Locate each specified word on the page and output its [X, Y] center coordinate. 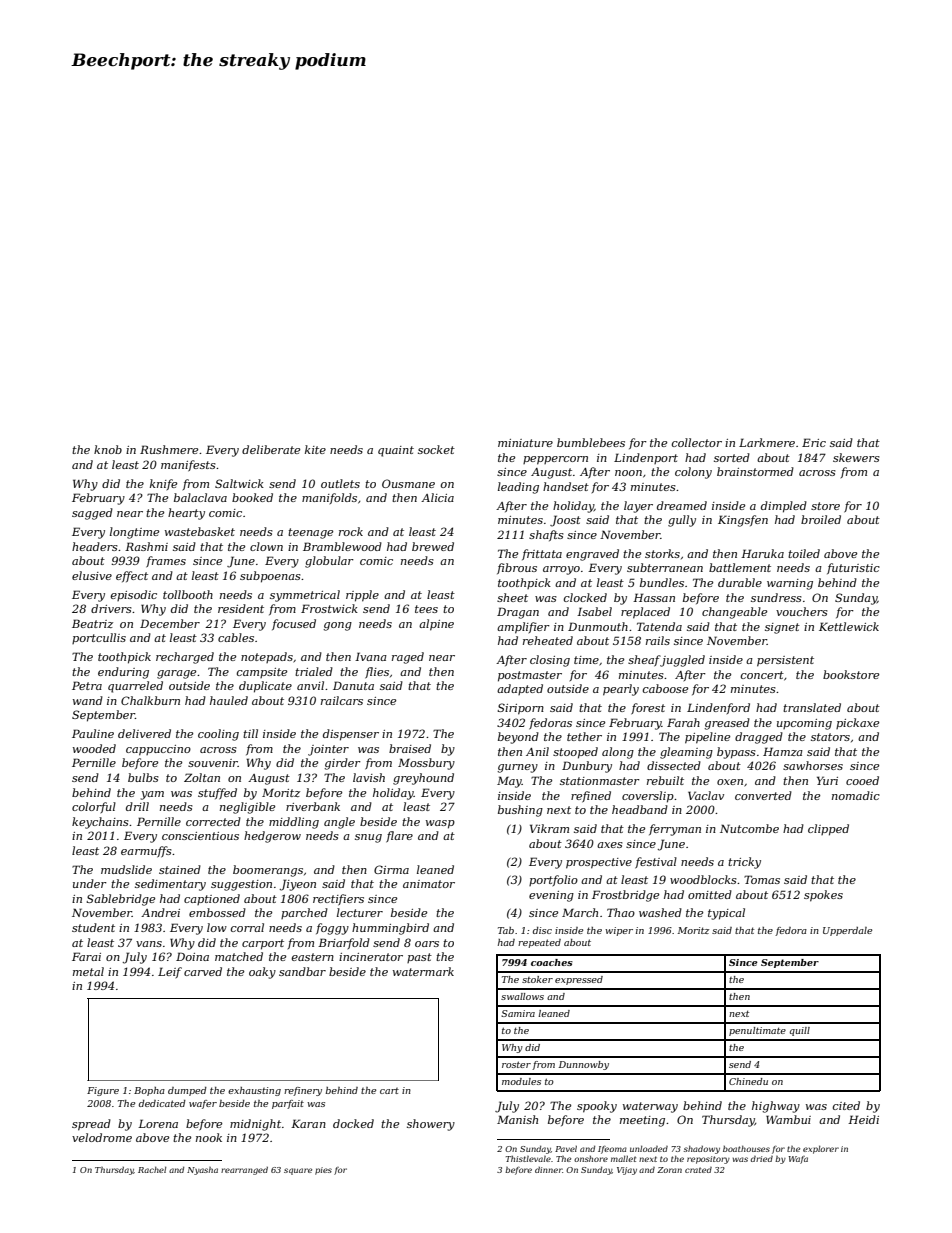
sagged [92, 514]
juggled [683, 661]
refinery [303, 1091]
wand [88, 700]
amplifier [523, 628]
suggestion [241, 885]
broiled [821, 519]
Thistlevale [528, 1159]
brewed [433, 546]
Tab [506, 930]
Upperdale [847, 931]
